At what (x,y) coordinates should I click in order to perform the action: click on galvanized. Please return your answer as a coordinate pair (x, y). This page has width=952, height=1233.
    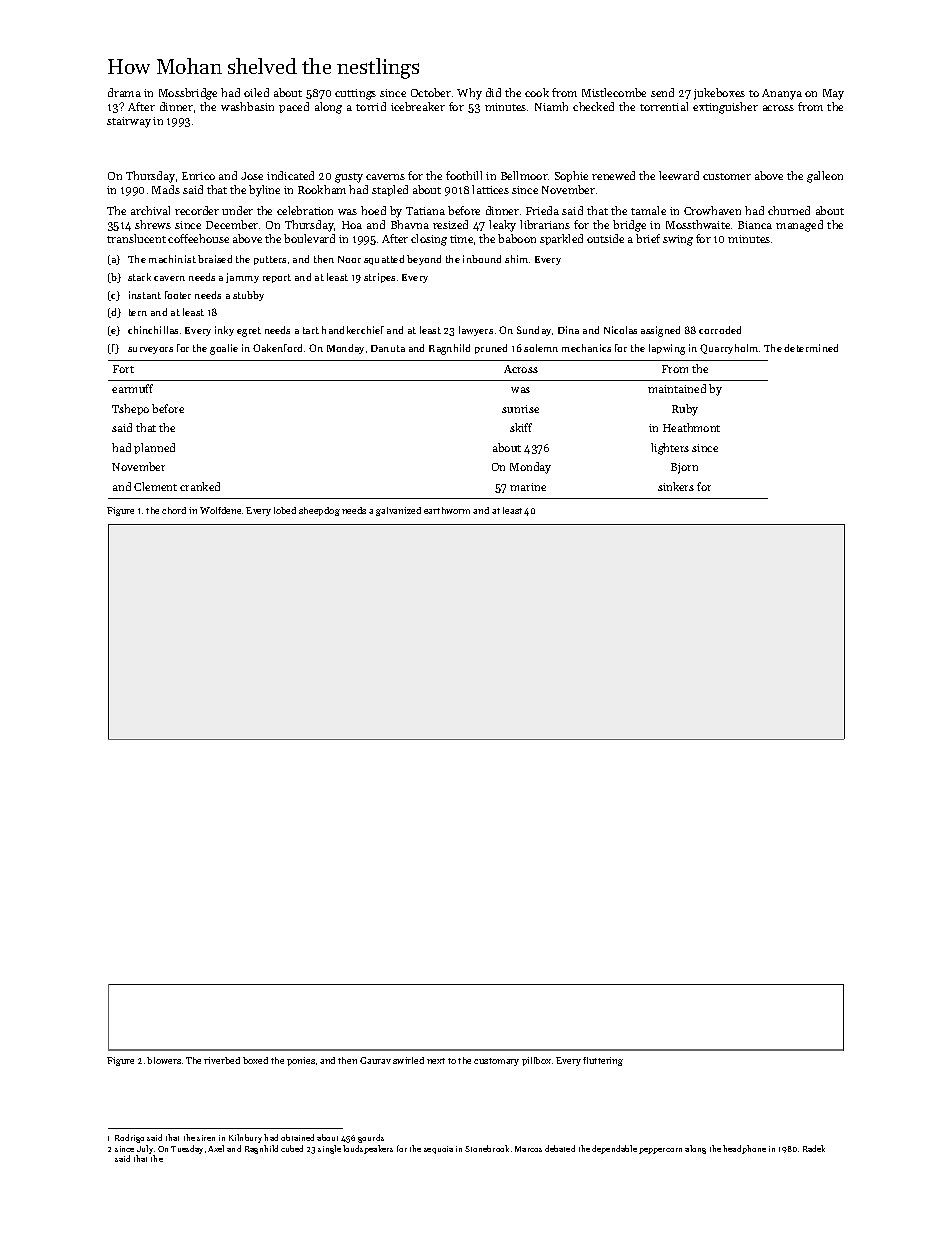
    Looking at the image, I should click on (398, 511).
